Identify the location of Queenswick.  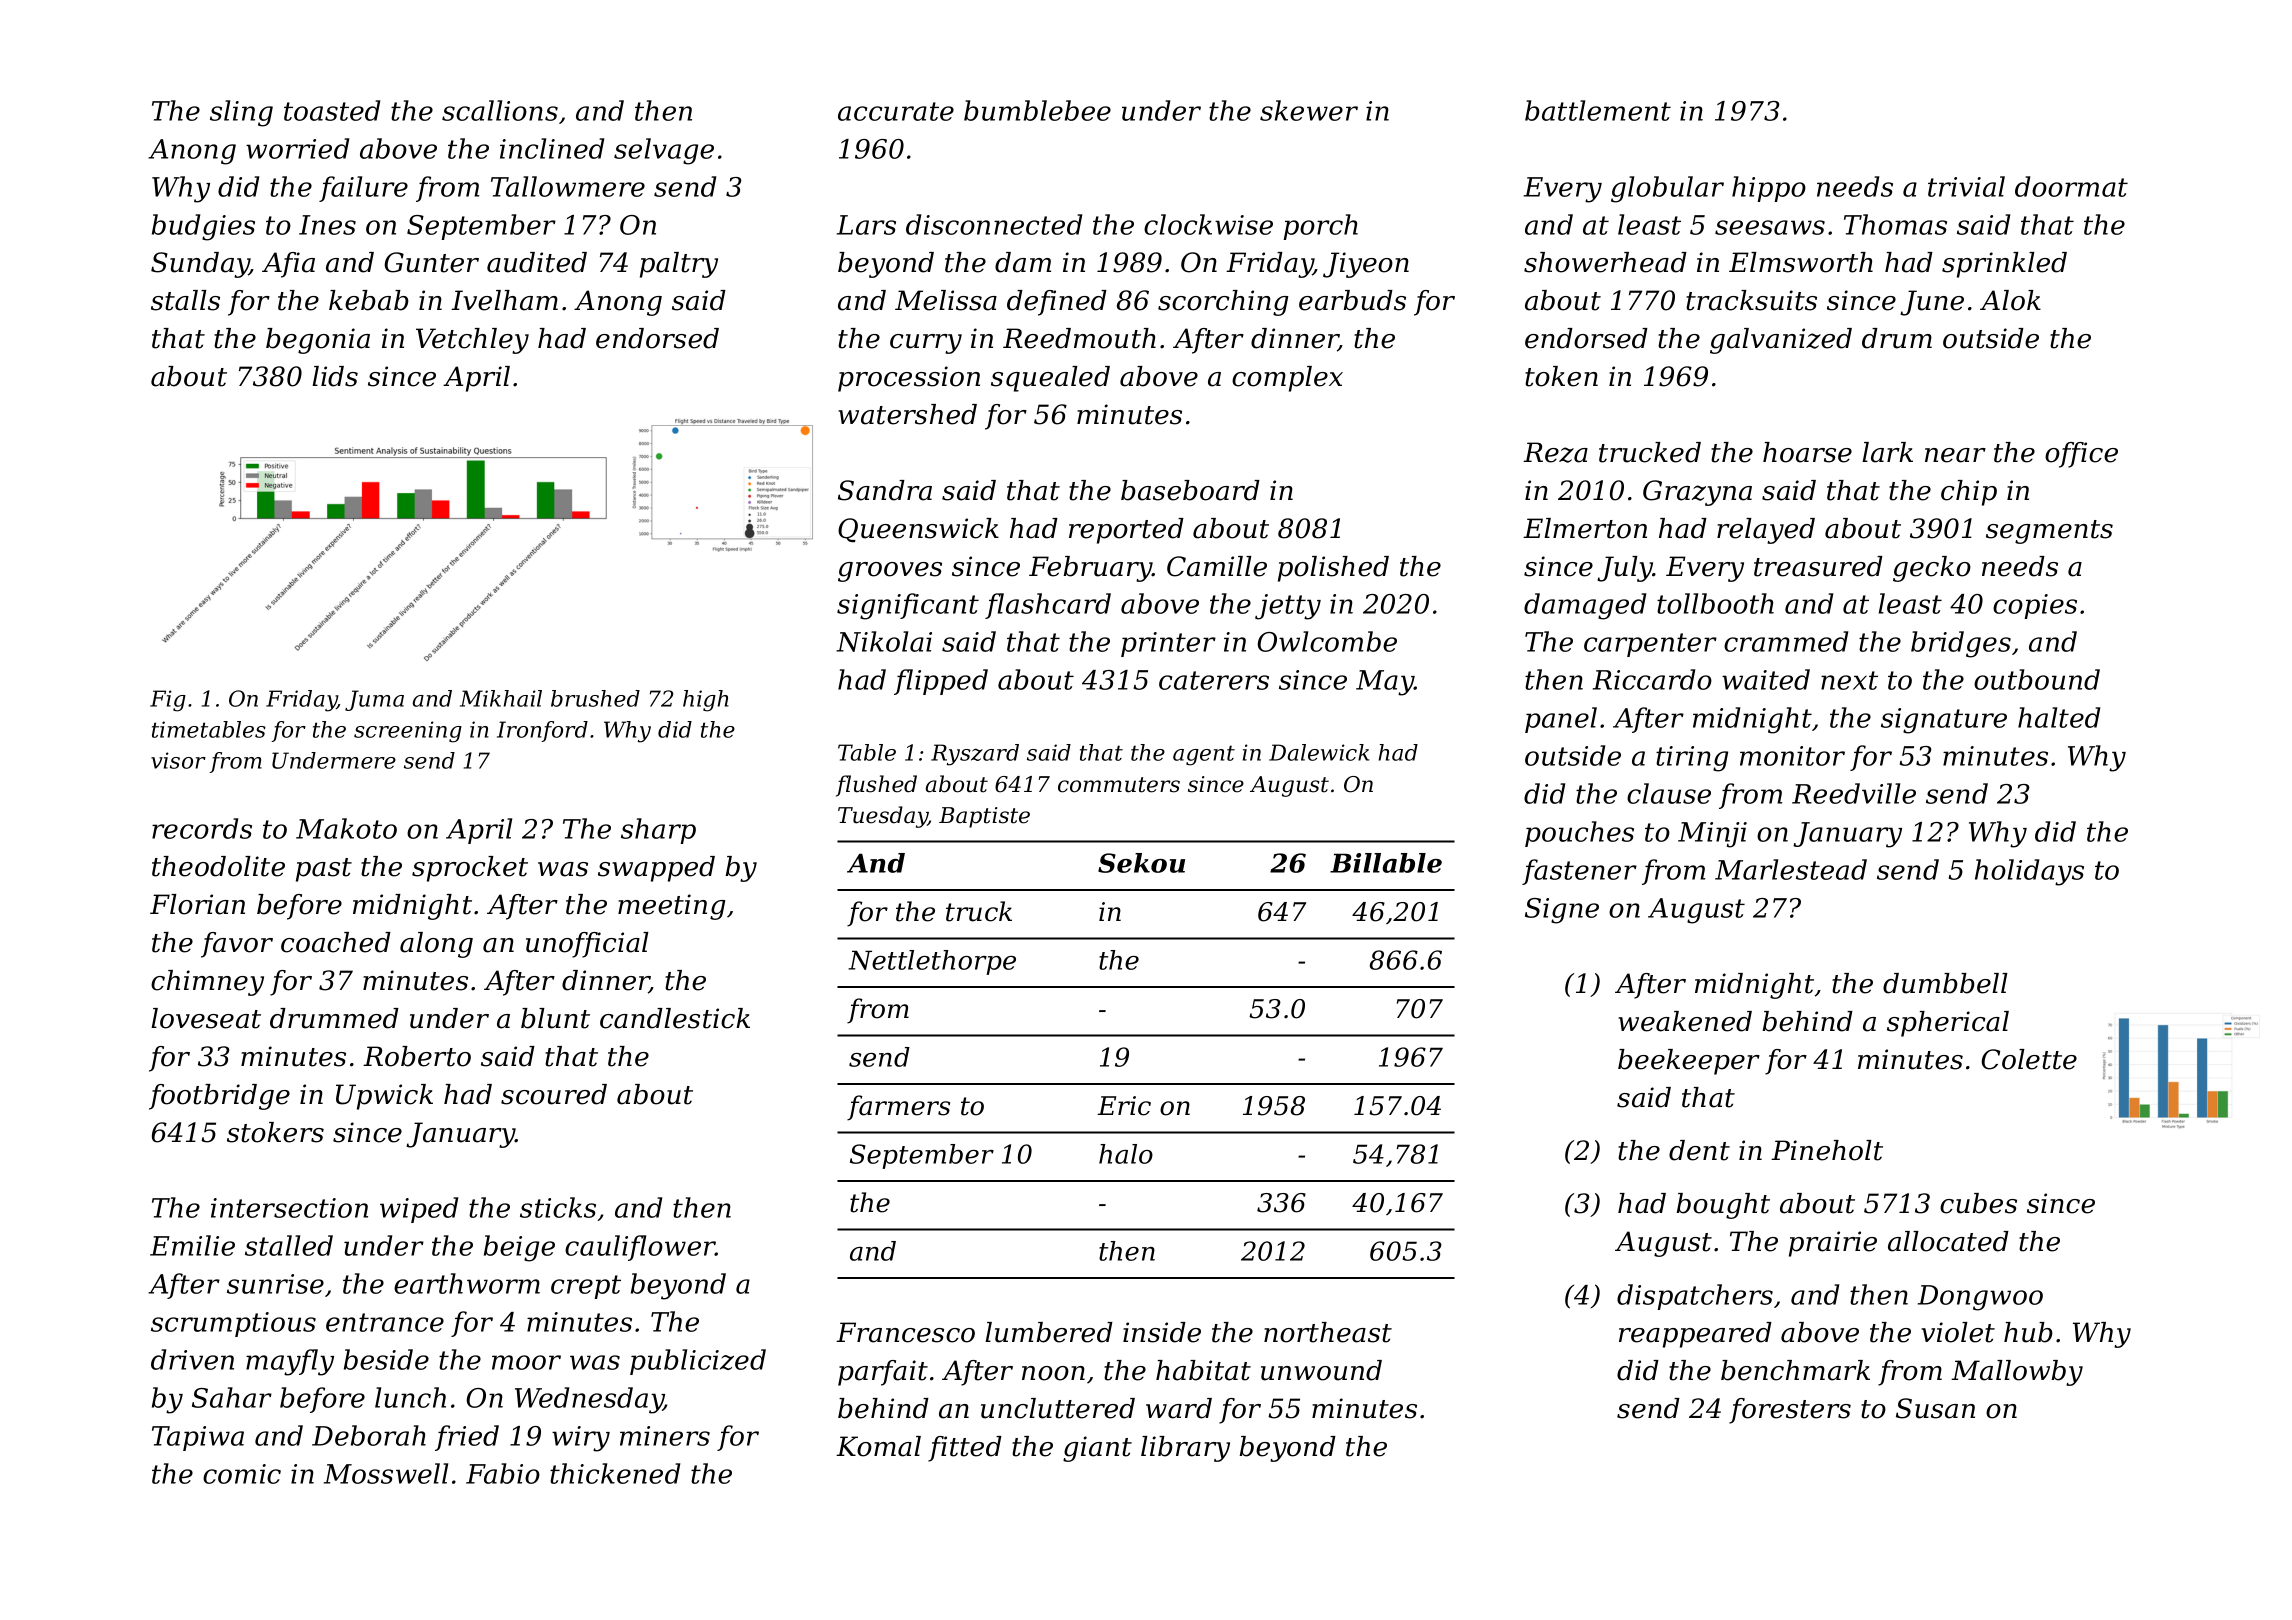
(918, 530).
